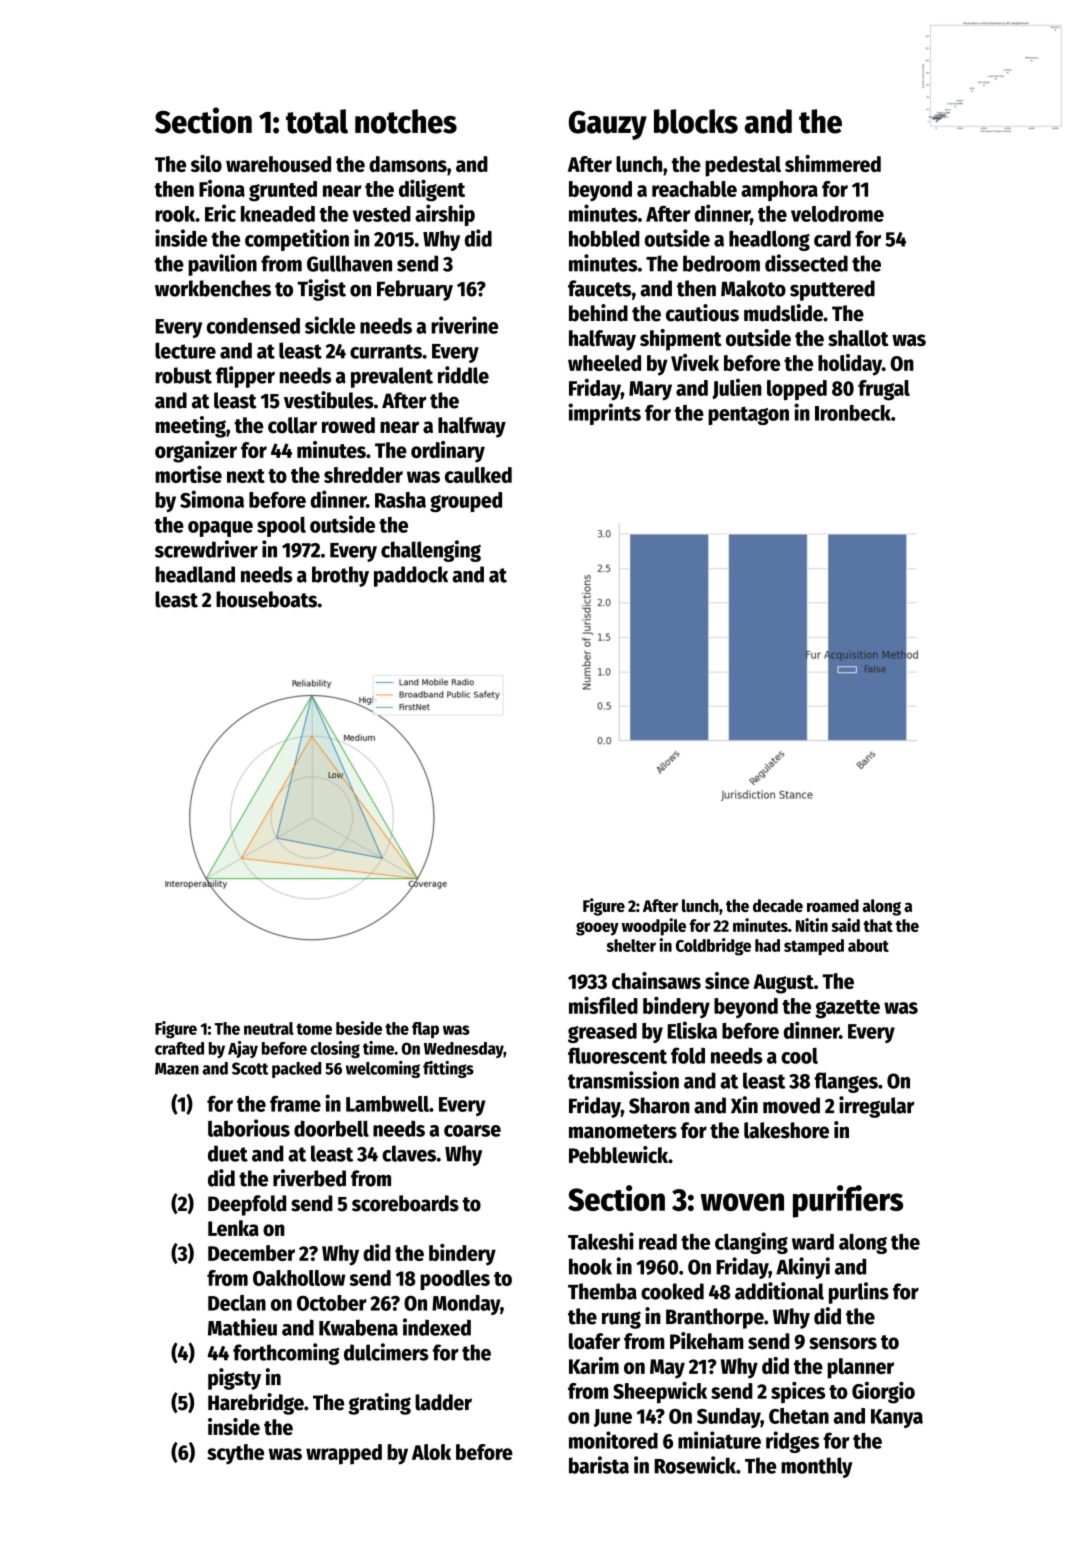  I want to click on tome, so click(314, 1029).
